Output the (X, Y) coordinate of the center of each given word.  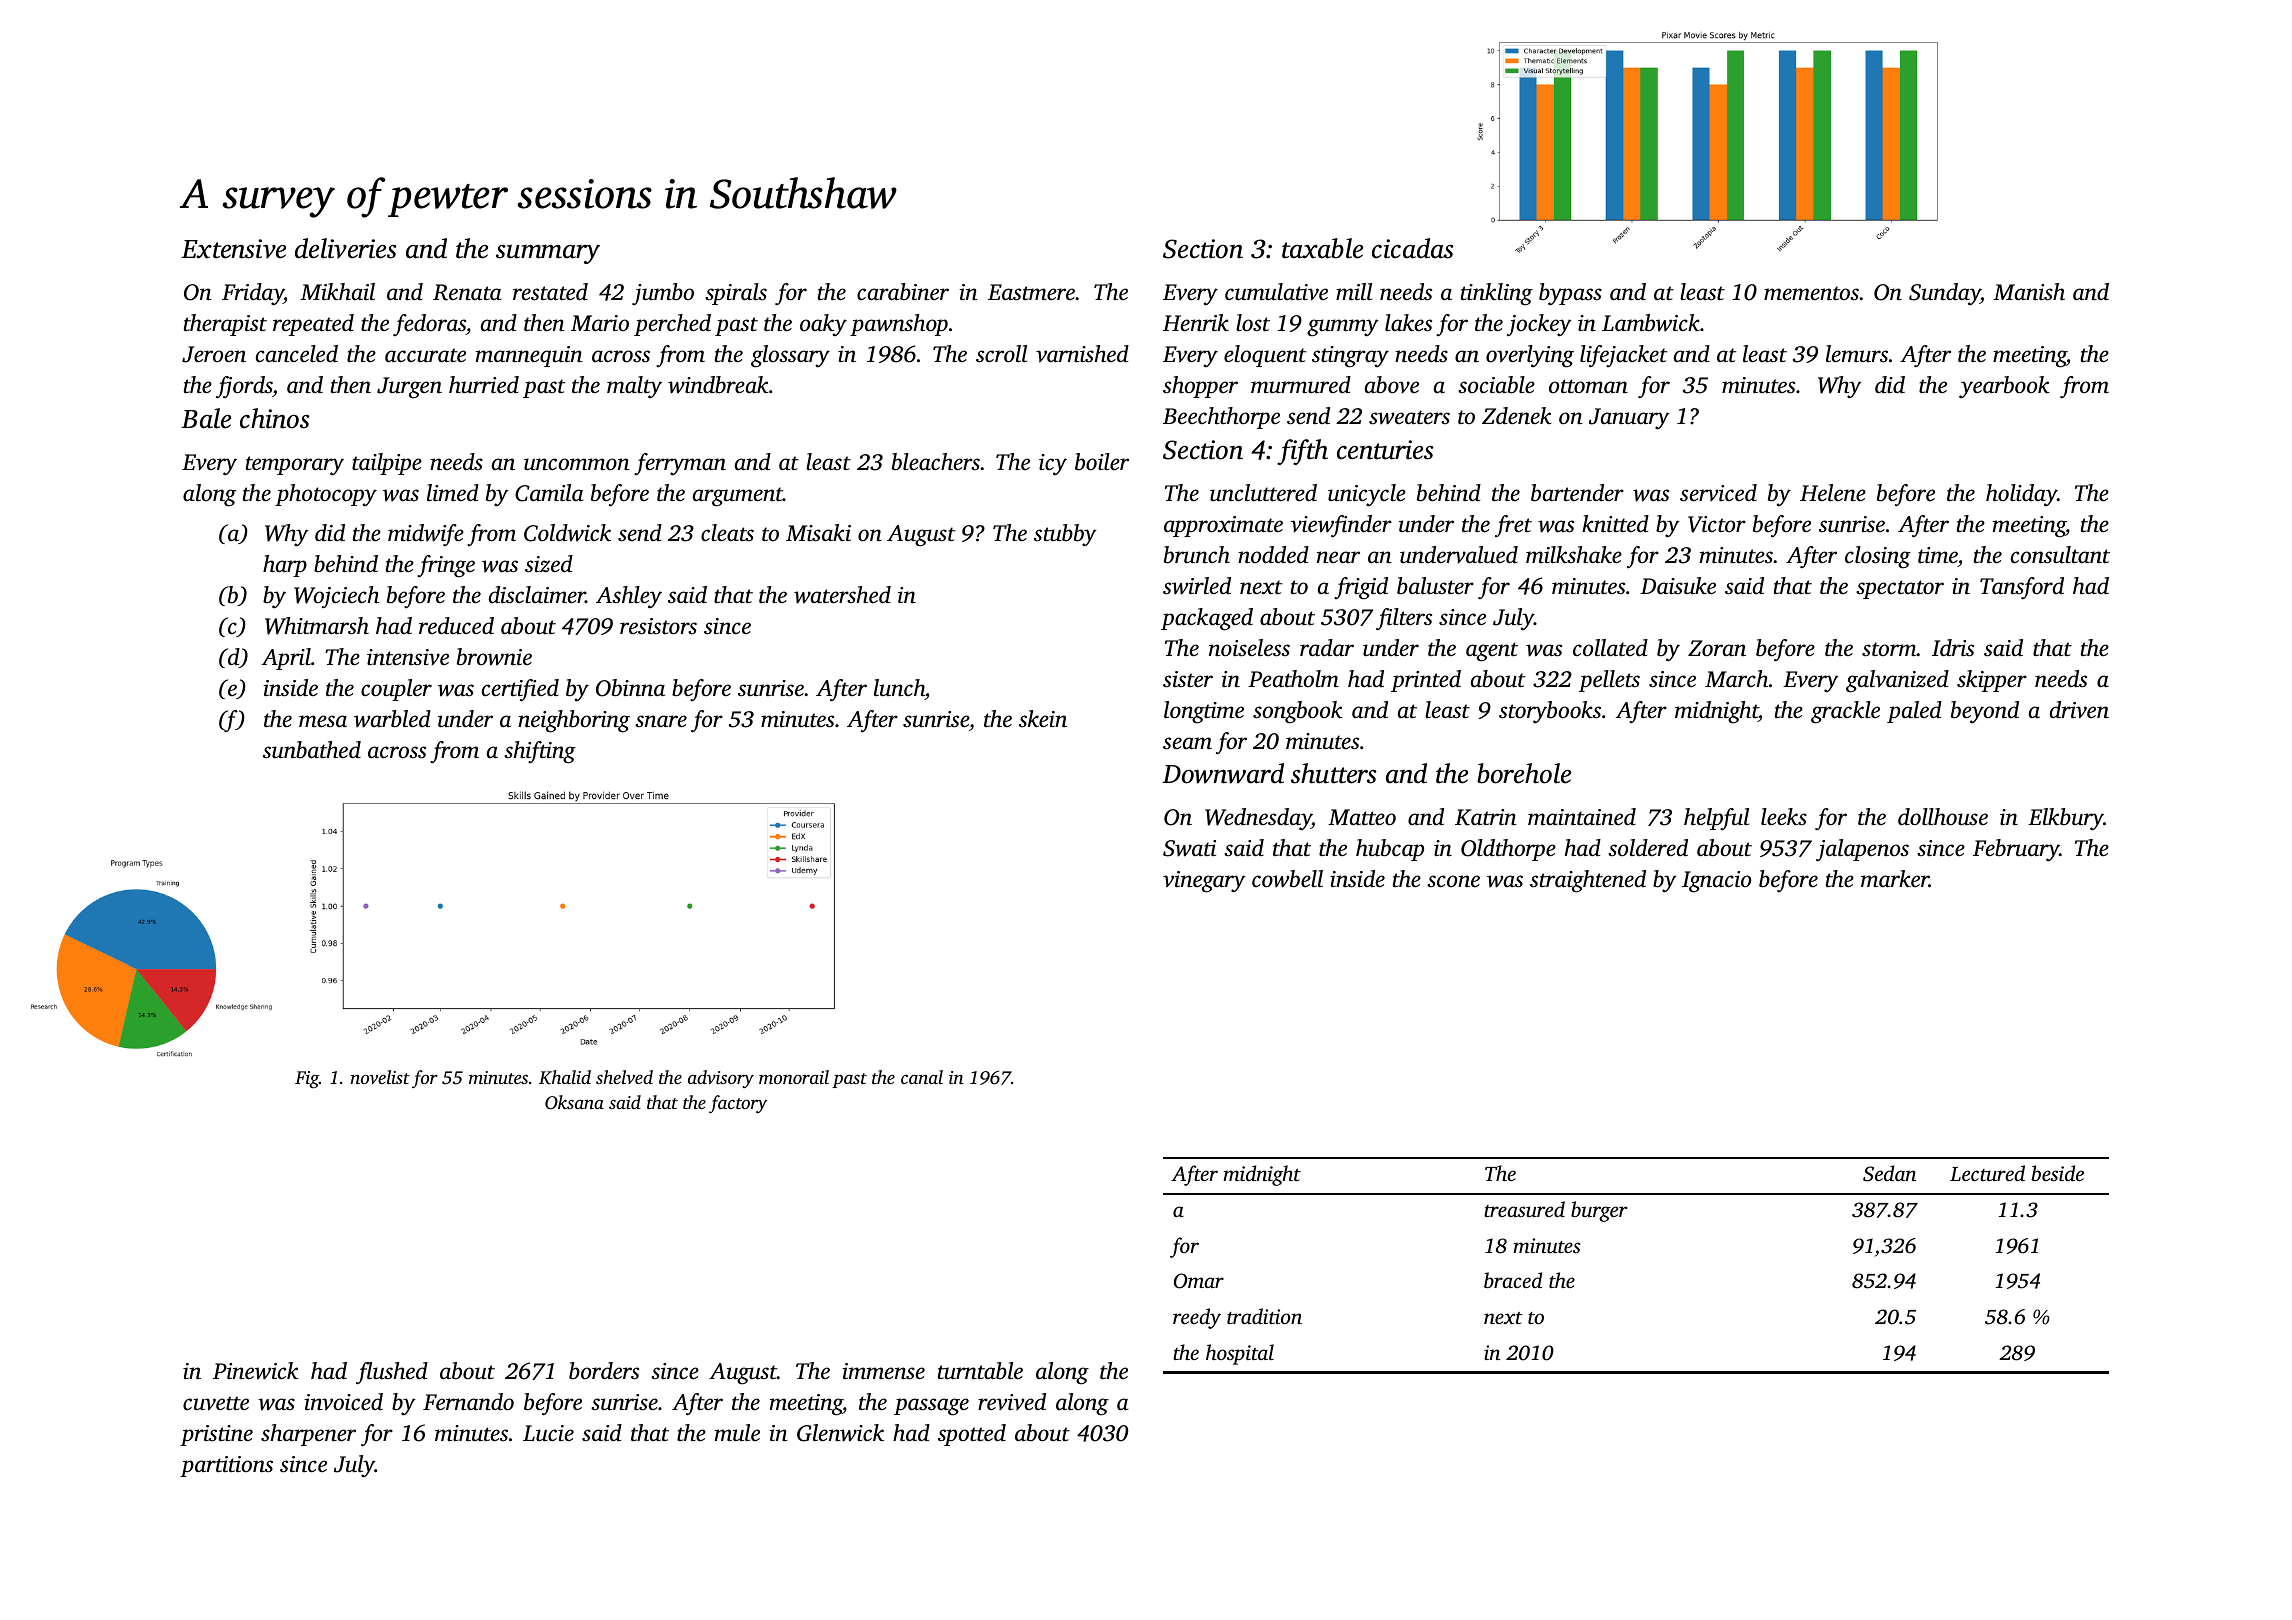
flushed (392, 1373)
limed (453, 492)
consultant (2060, 555)
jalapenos (1862, 850)
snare (661, 721)
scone (1453, 881)
